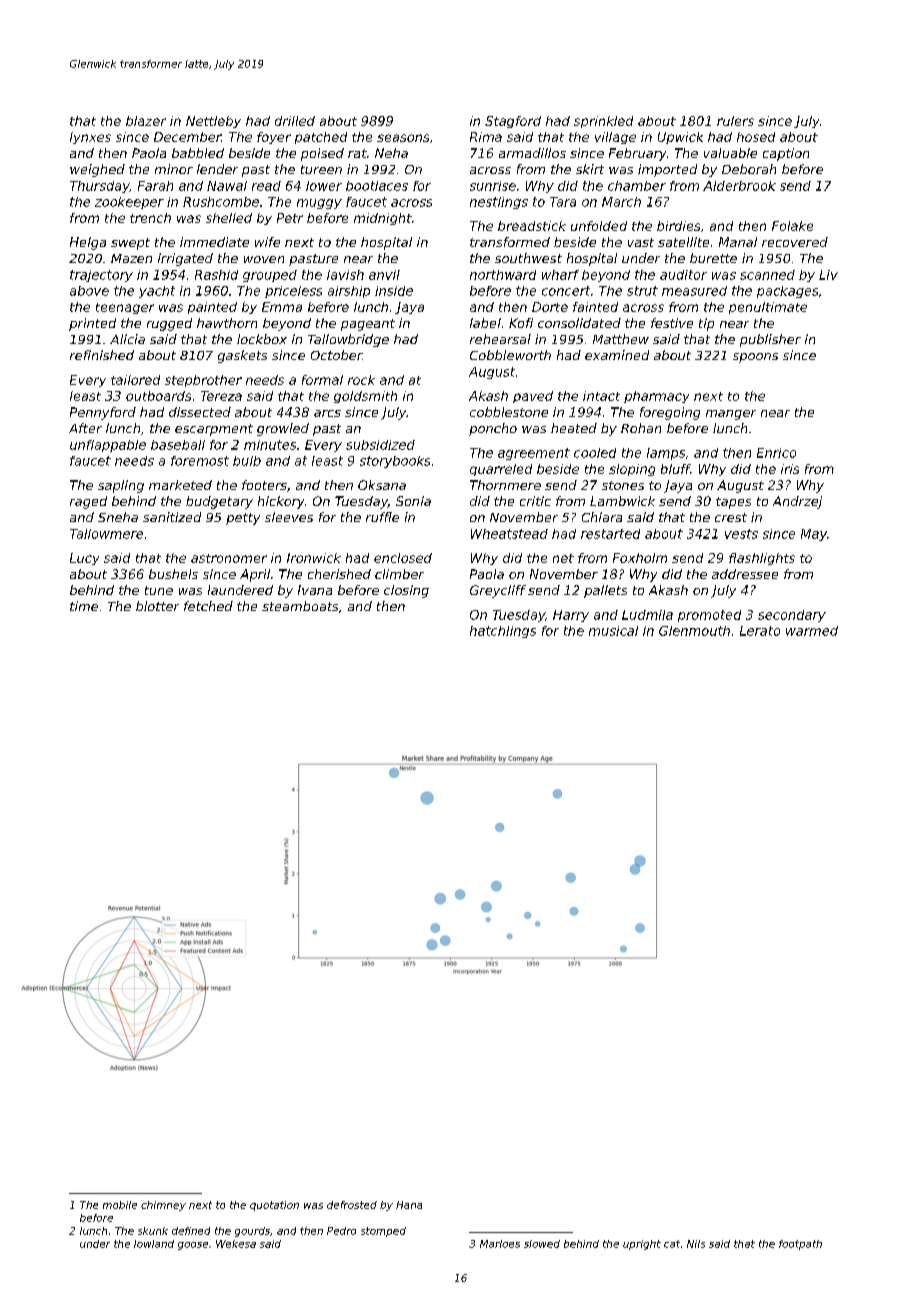  I want to click on lowland, so click(154, 1244).
